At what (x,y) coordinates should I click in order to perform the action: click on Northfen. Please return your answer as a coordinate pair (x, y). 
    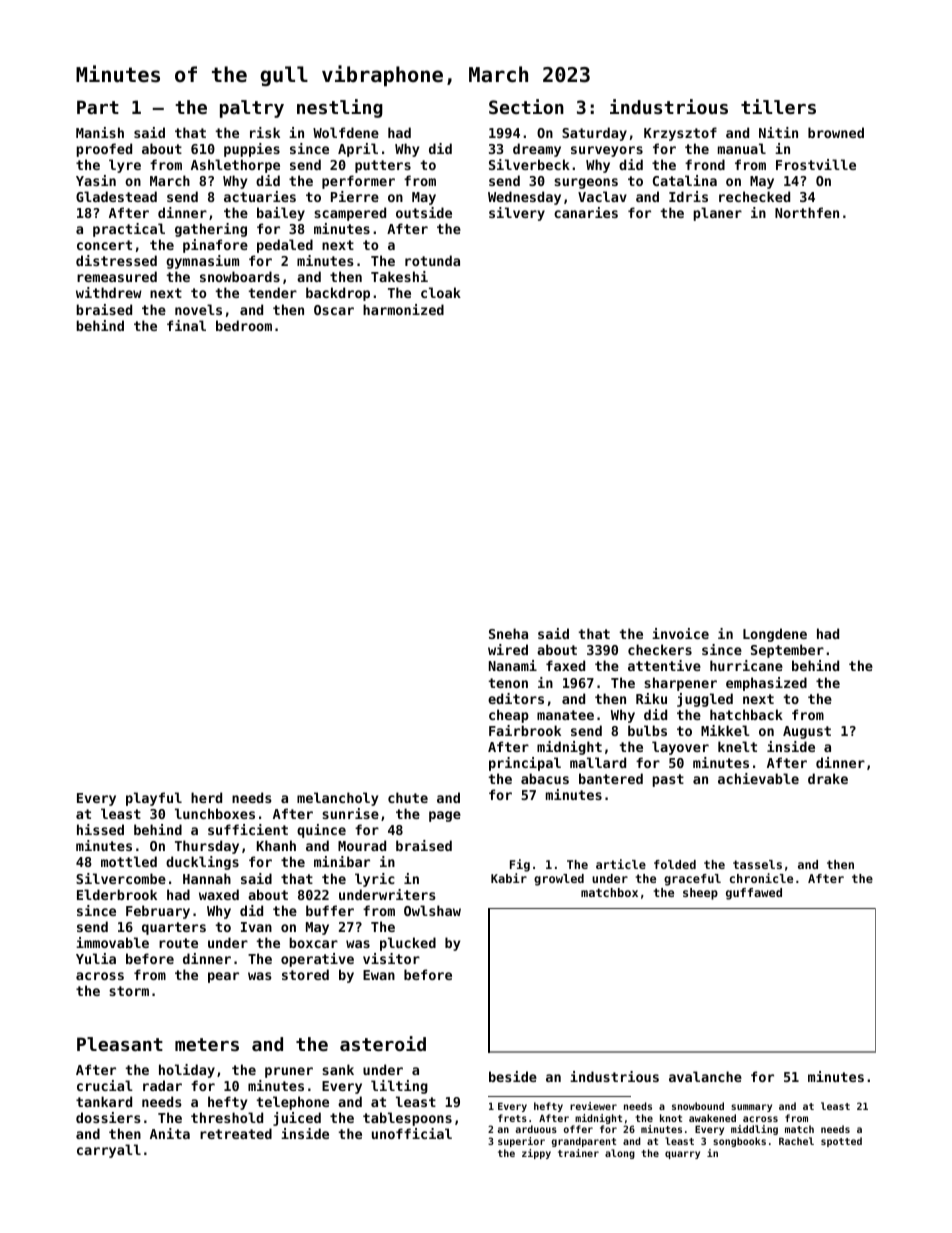
    Looking at the image, I should click on (807, 212).
